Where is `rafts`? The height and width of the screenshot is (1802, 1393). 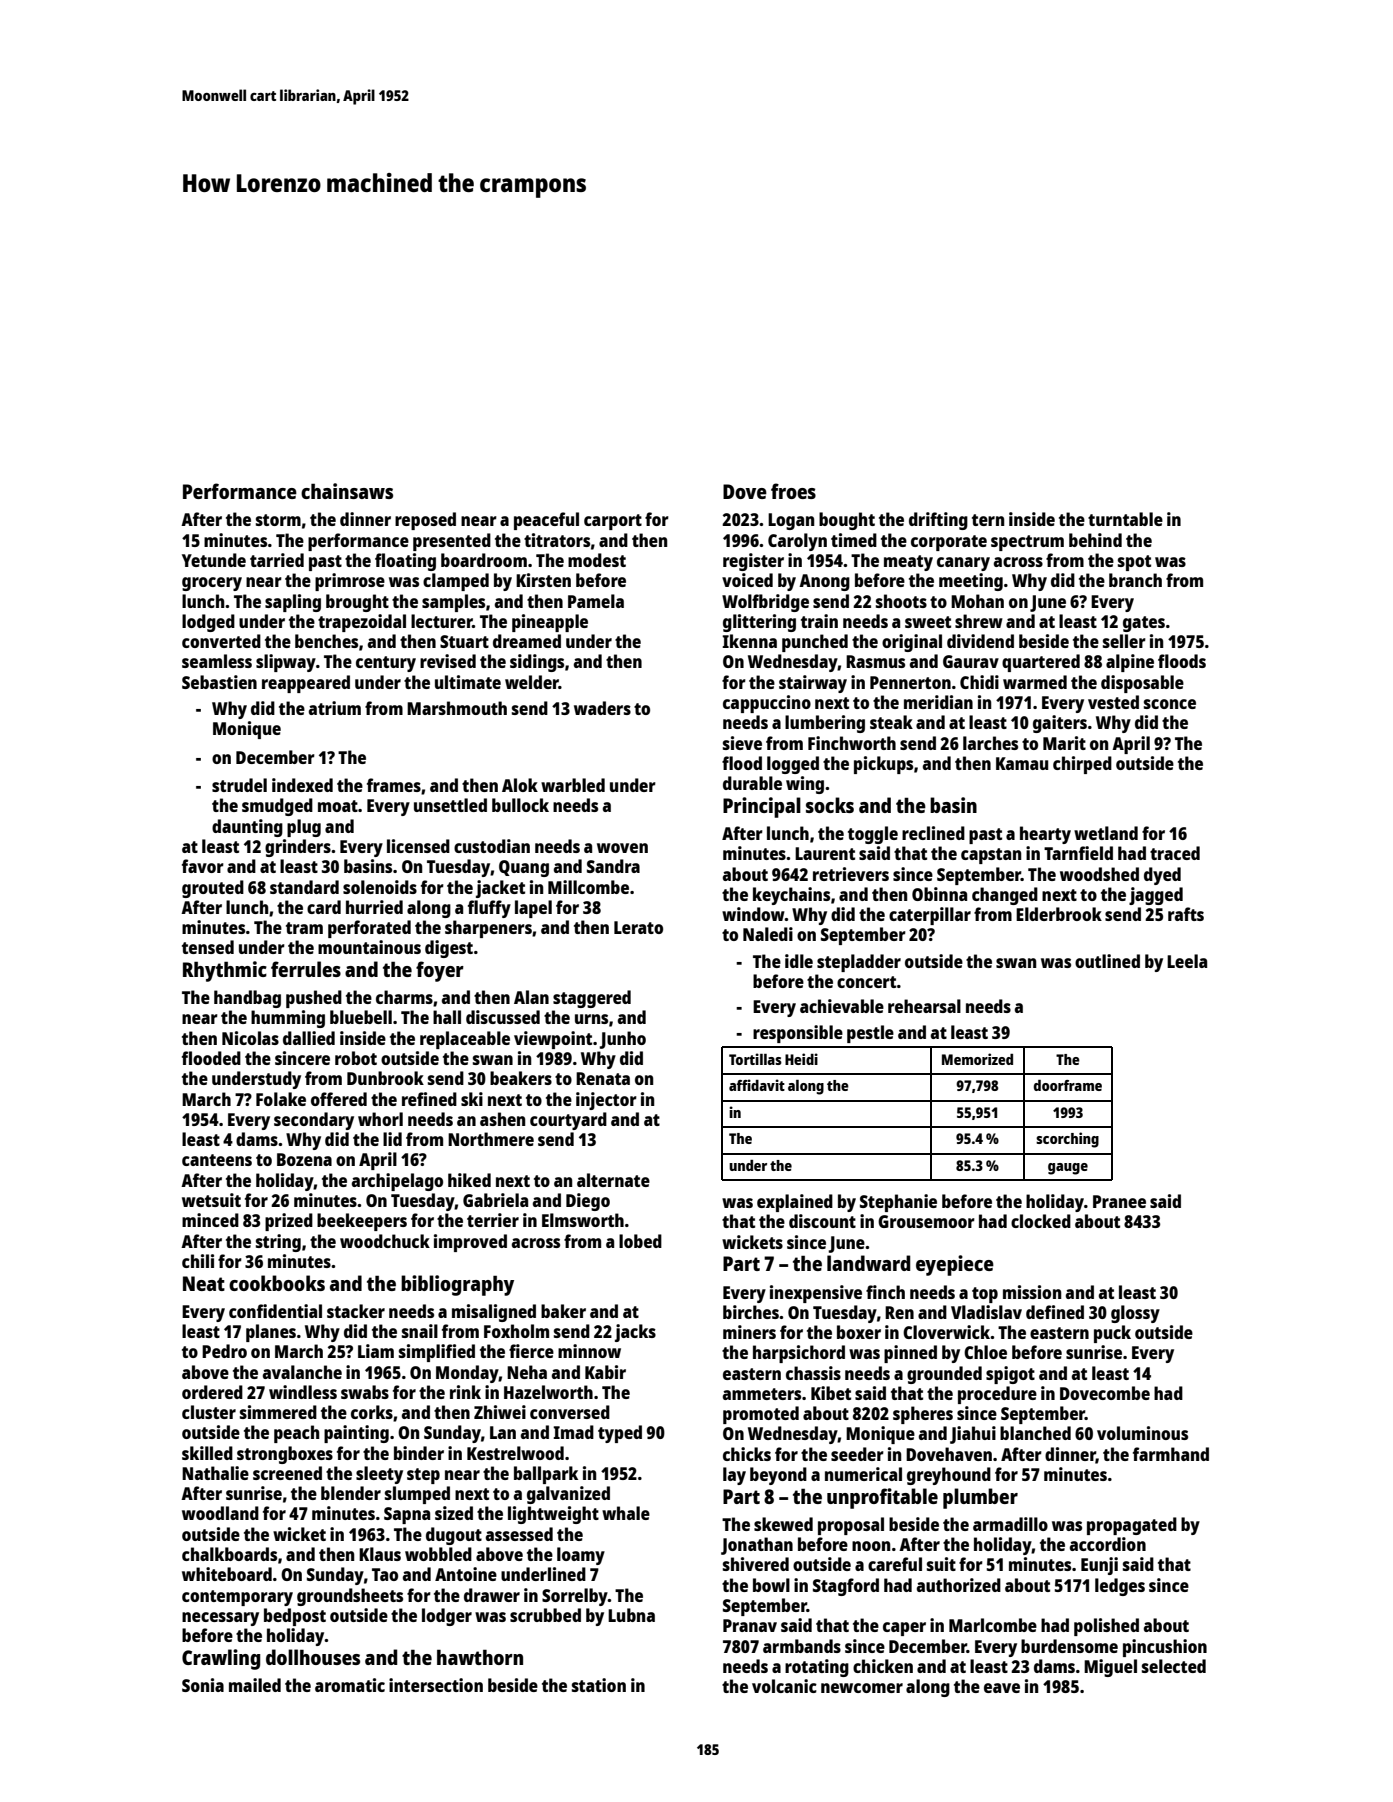
rafts is located at coordinates (1186, 914).
